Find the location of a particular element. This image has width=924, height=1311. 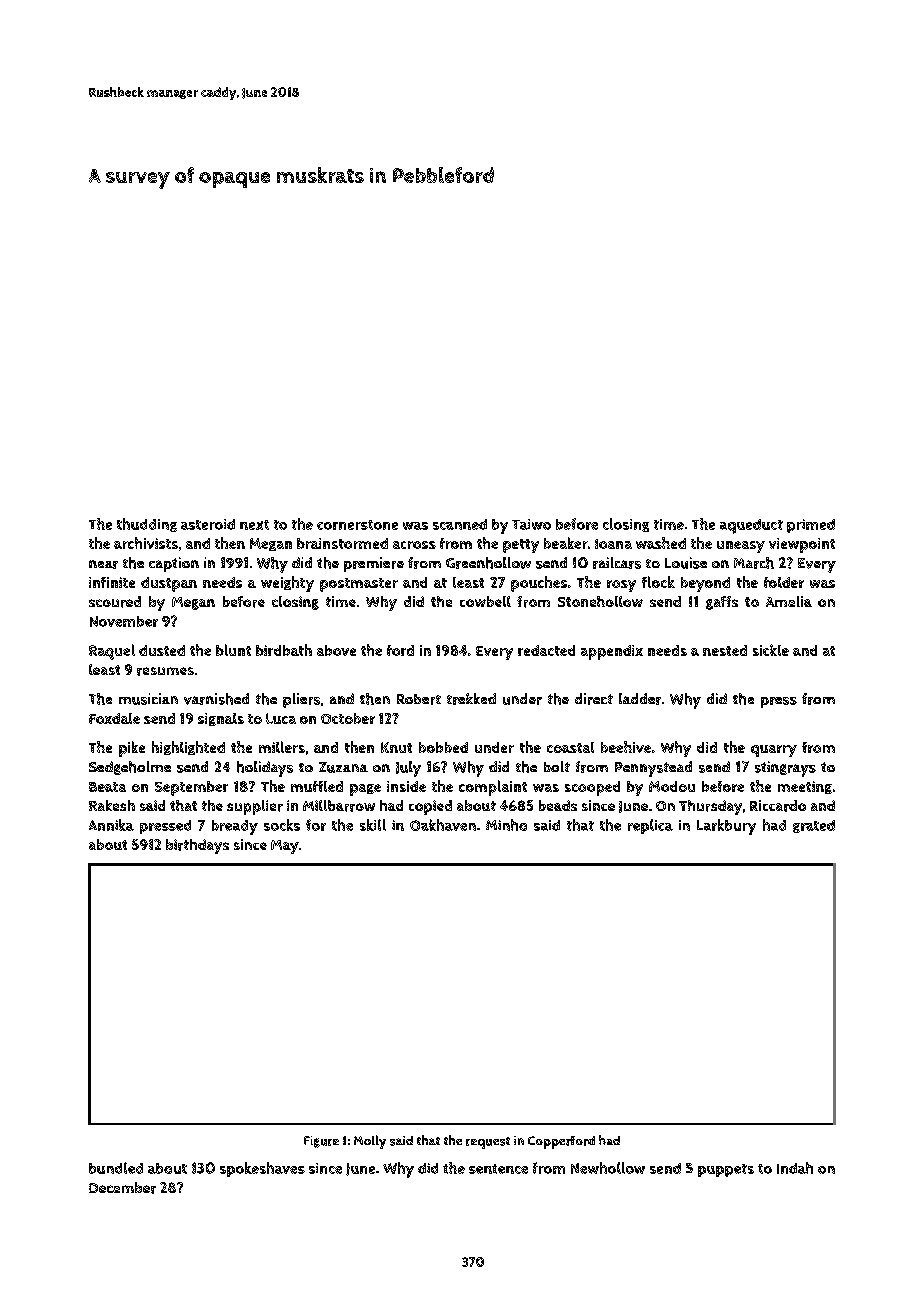

supplier is located at coordinates (255, 807).
